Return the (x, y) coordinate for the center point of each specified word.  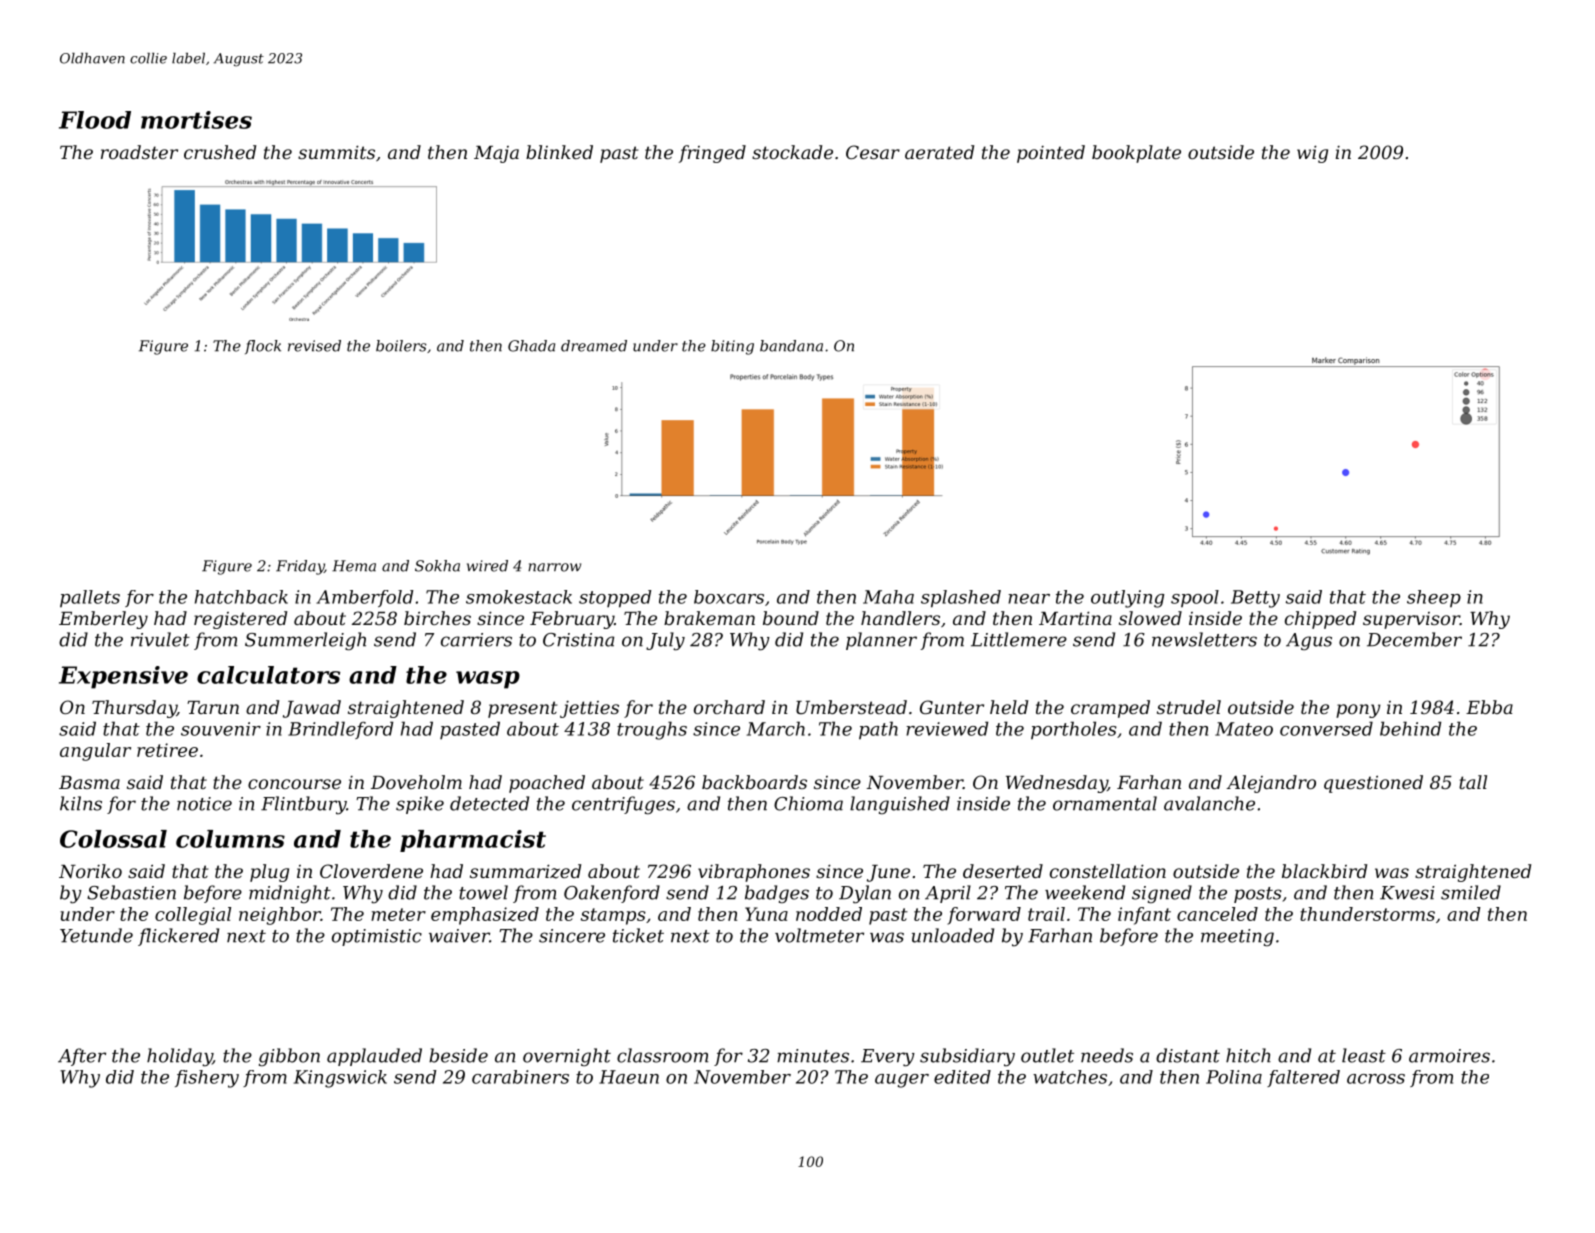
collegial (193, 916)
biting (732, 347)
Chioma (808, 803)
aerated (939, 152)
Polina (1234, 1077)
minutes (813, 1056)
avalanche (1209, 803)
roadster (139, 152)
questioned (1373, 784)
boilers (401, 346)
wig (1312, 154)
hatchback (241, 597)
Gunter (952, 707)
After (82, 1057)
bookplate (1136, 154)
